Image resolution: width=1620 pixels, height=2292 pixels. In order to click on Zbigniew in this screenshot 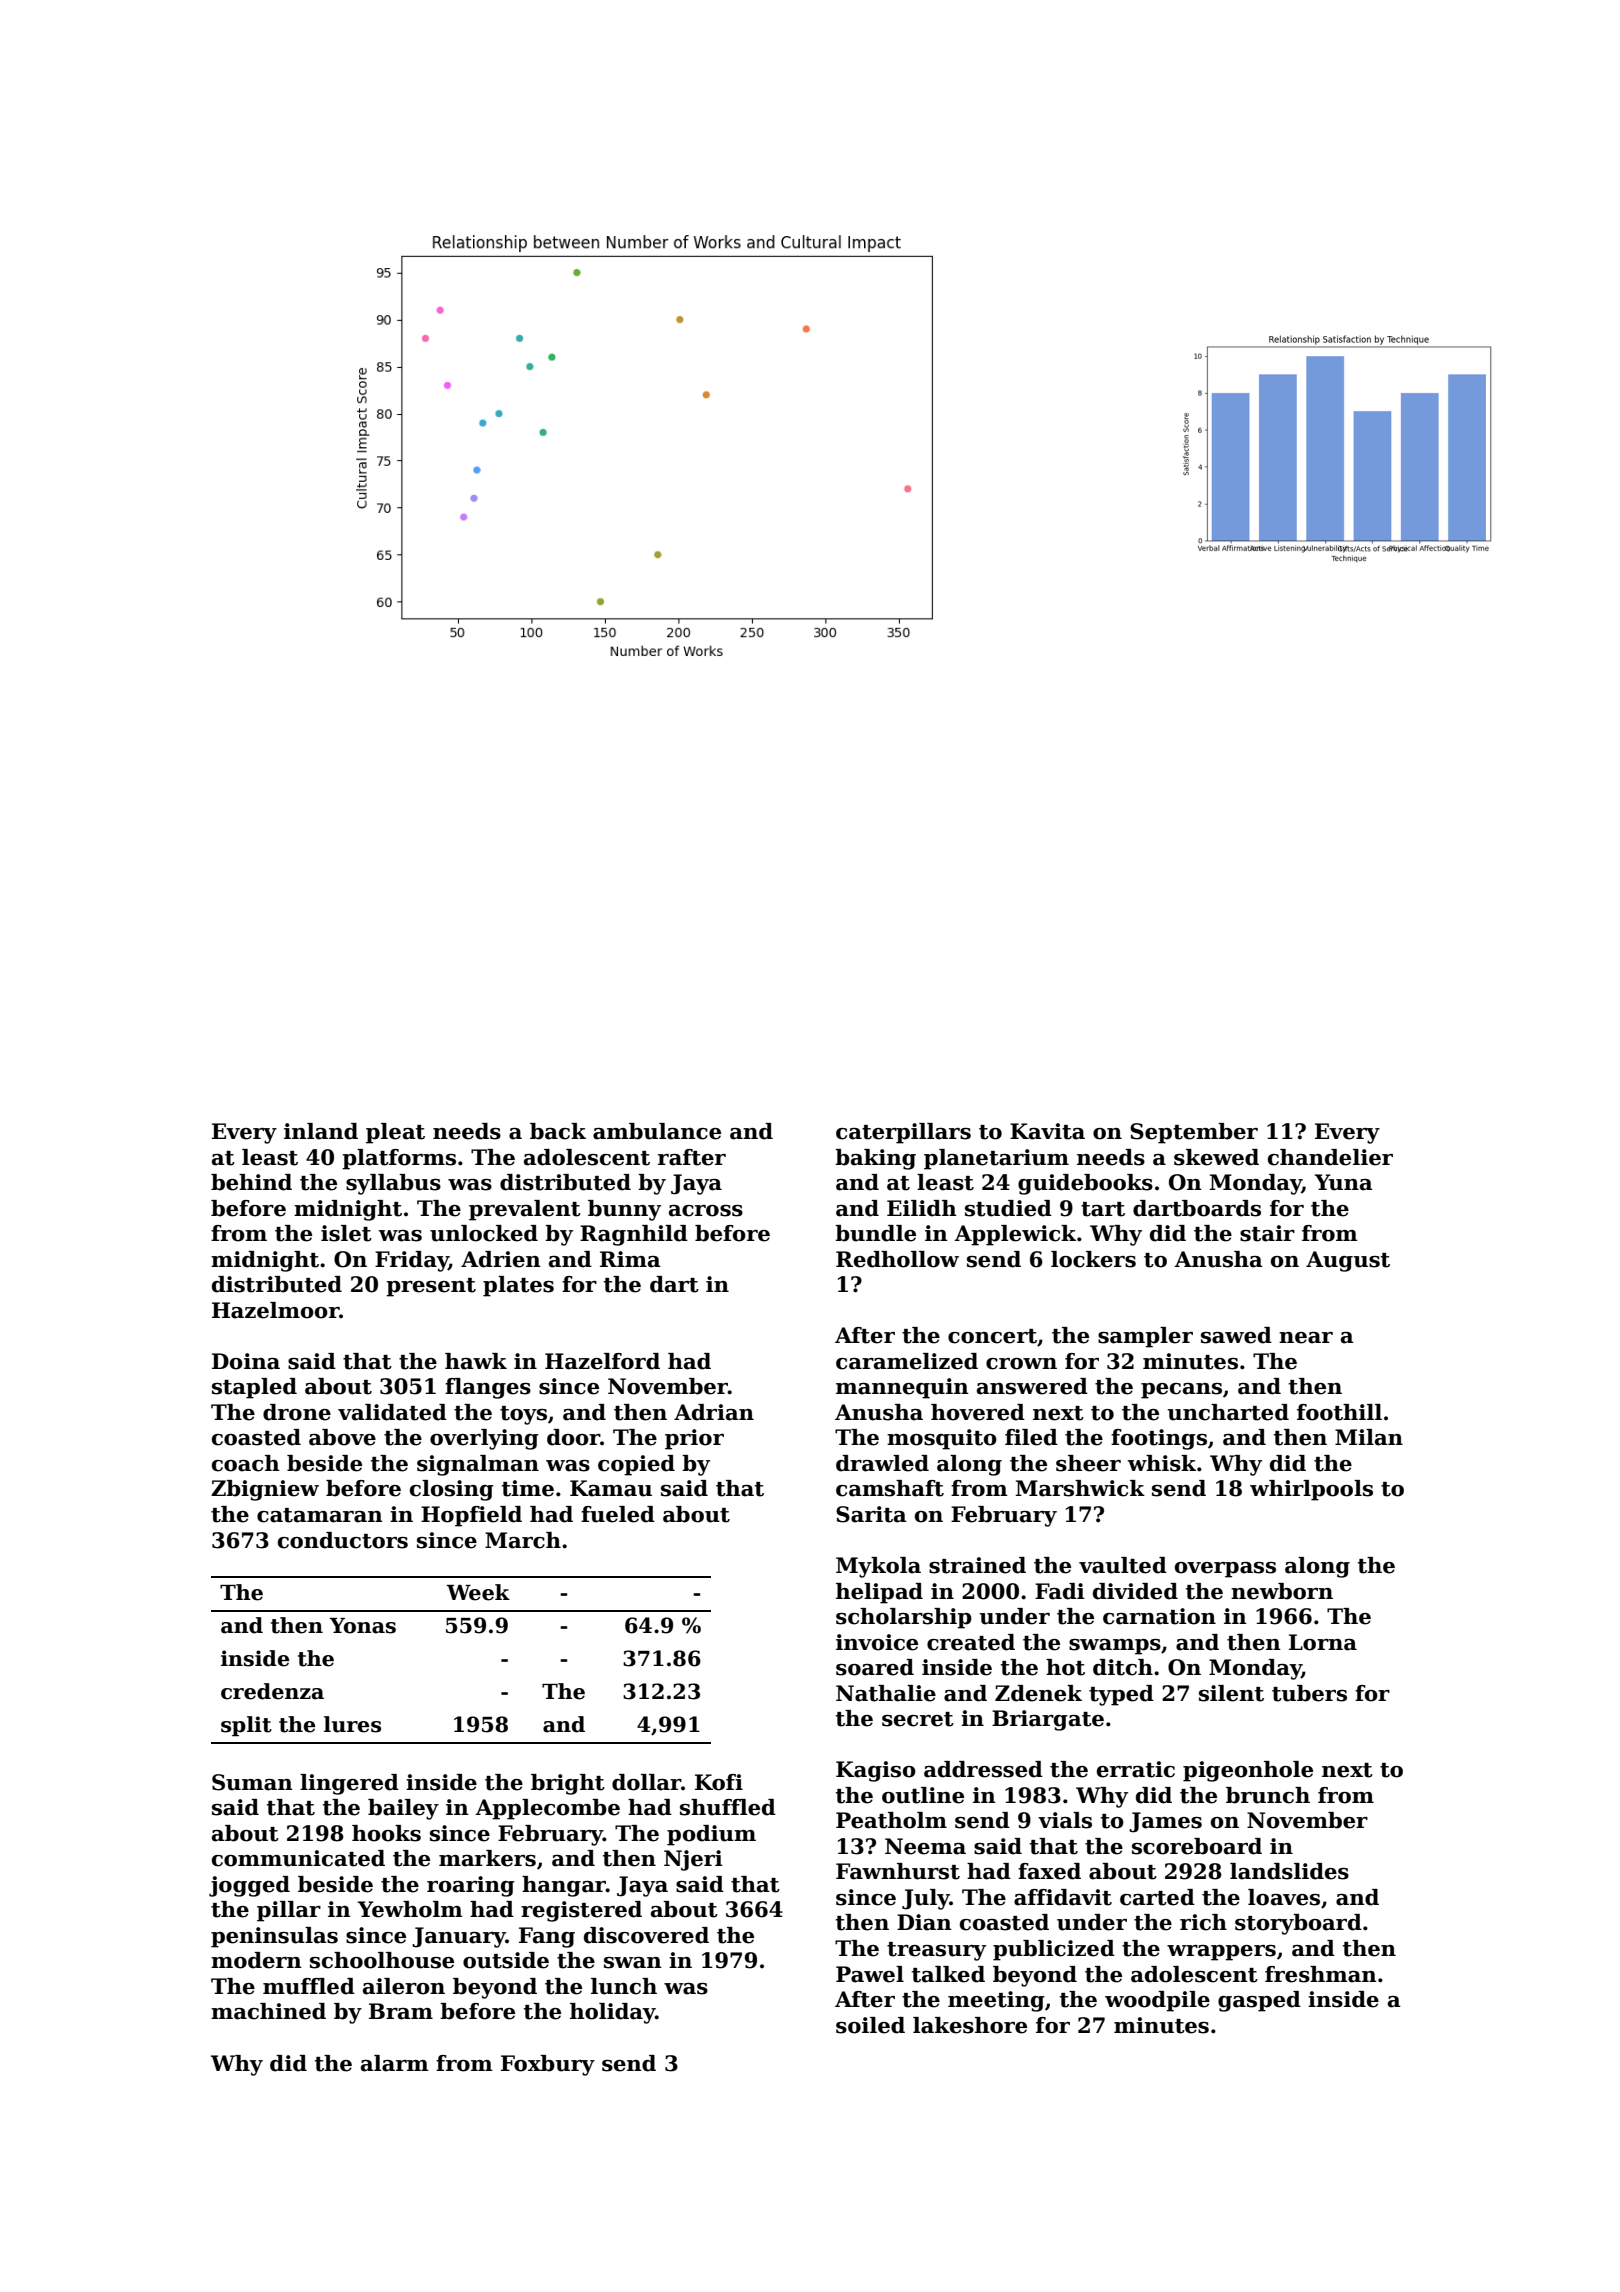, I will do `click(265, 1490)`.
